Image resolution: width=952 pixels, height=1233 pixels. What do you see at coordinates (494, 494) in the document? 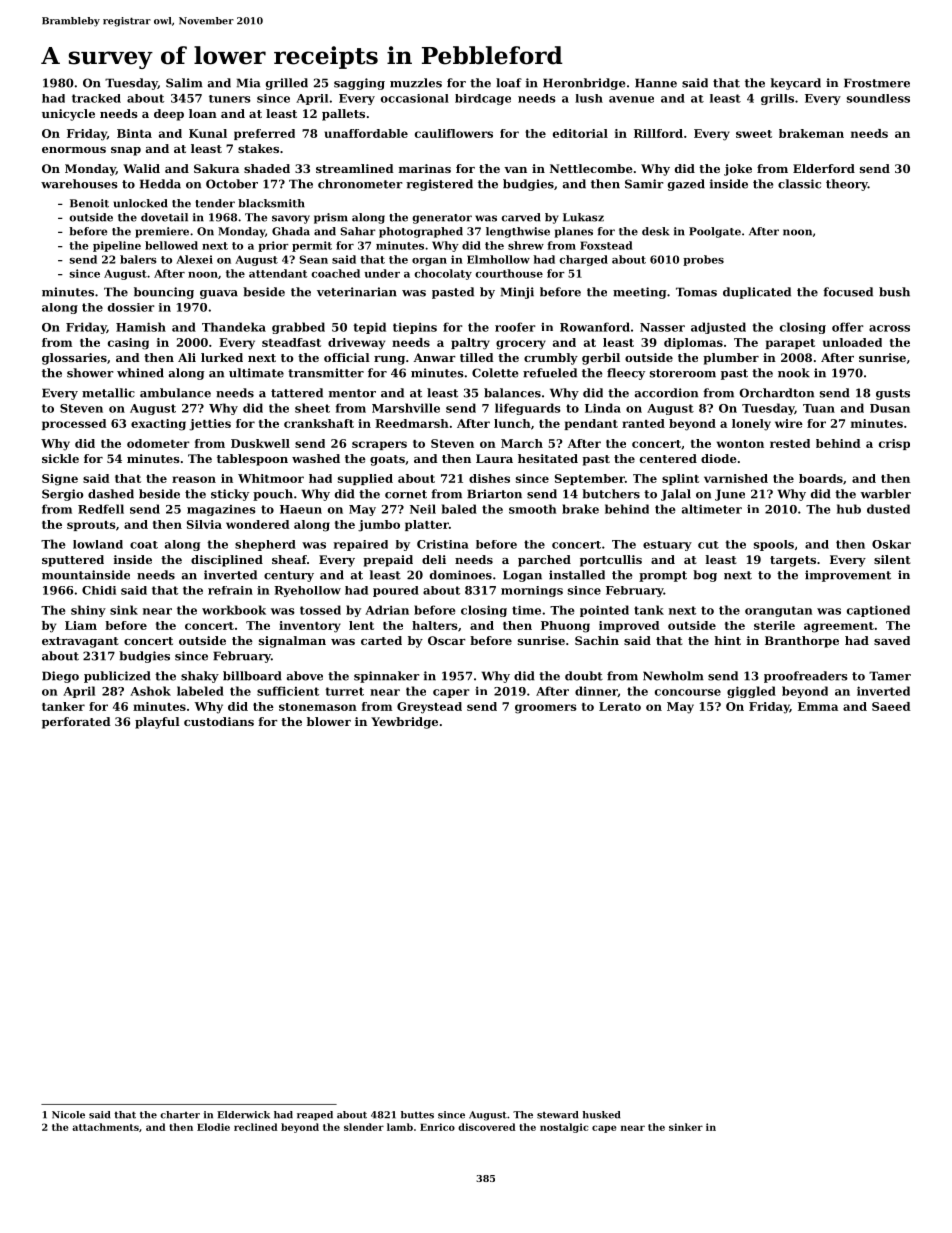
I see `Briarton` at bounding box center [494, 494].
